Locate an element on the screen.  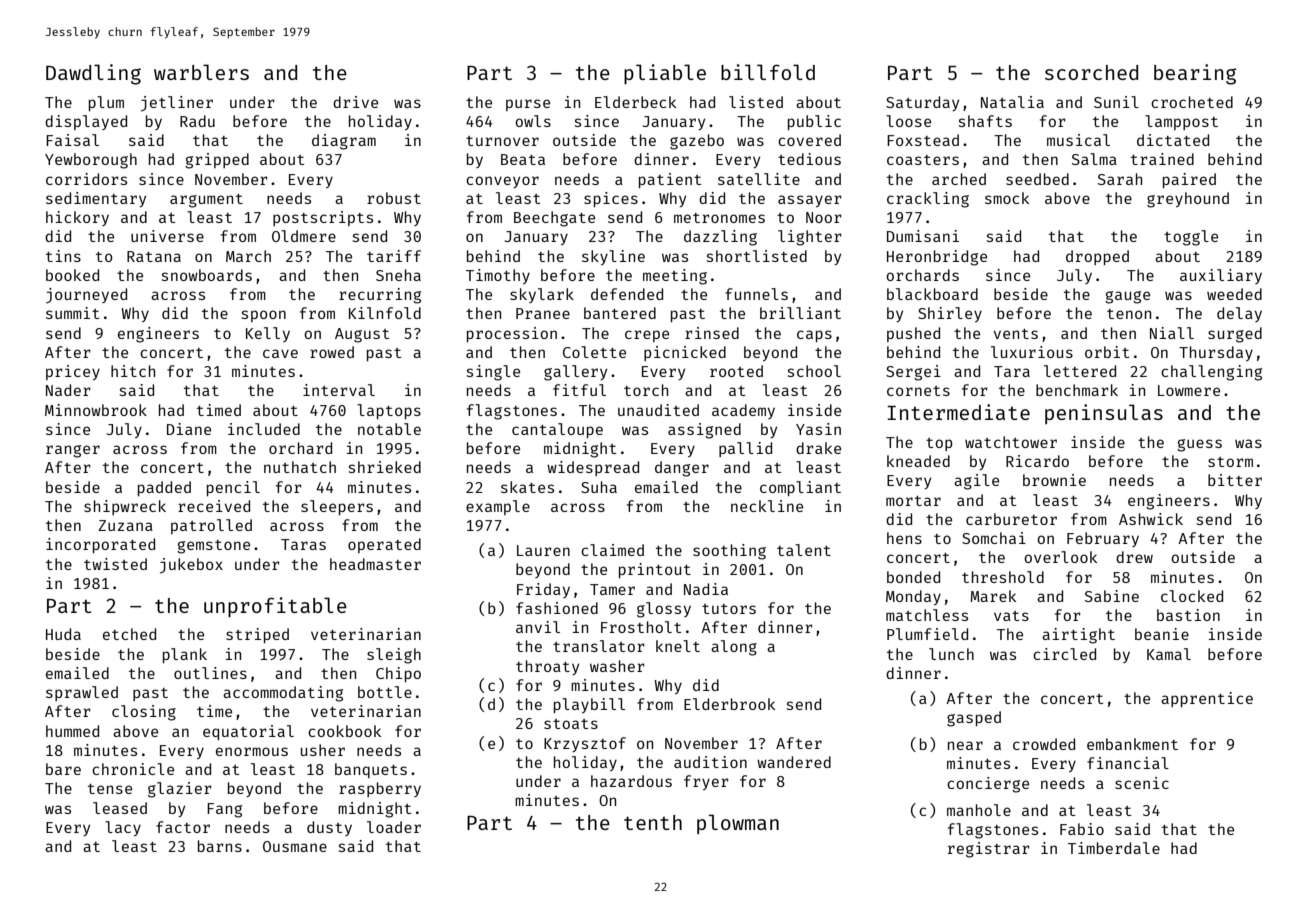
gazebo is located at coordinates (697, 142).
